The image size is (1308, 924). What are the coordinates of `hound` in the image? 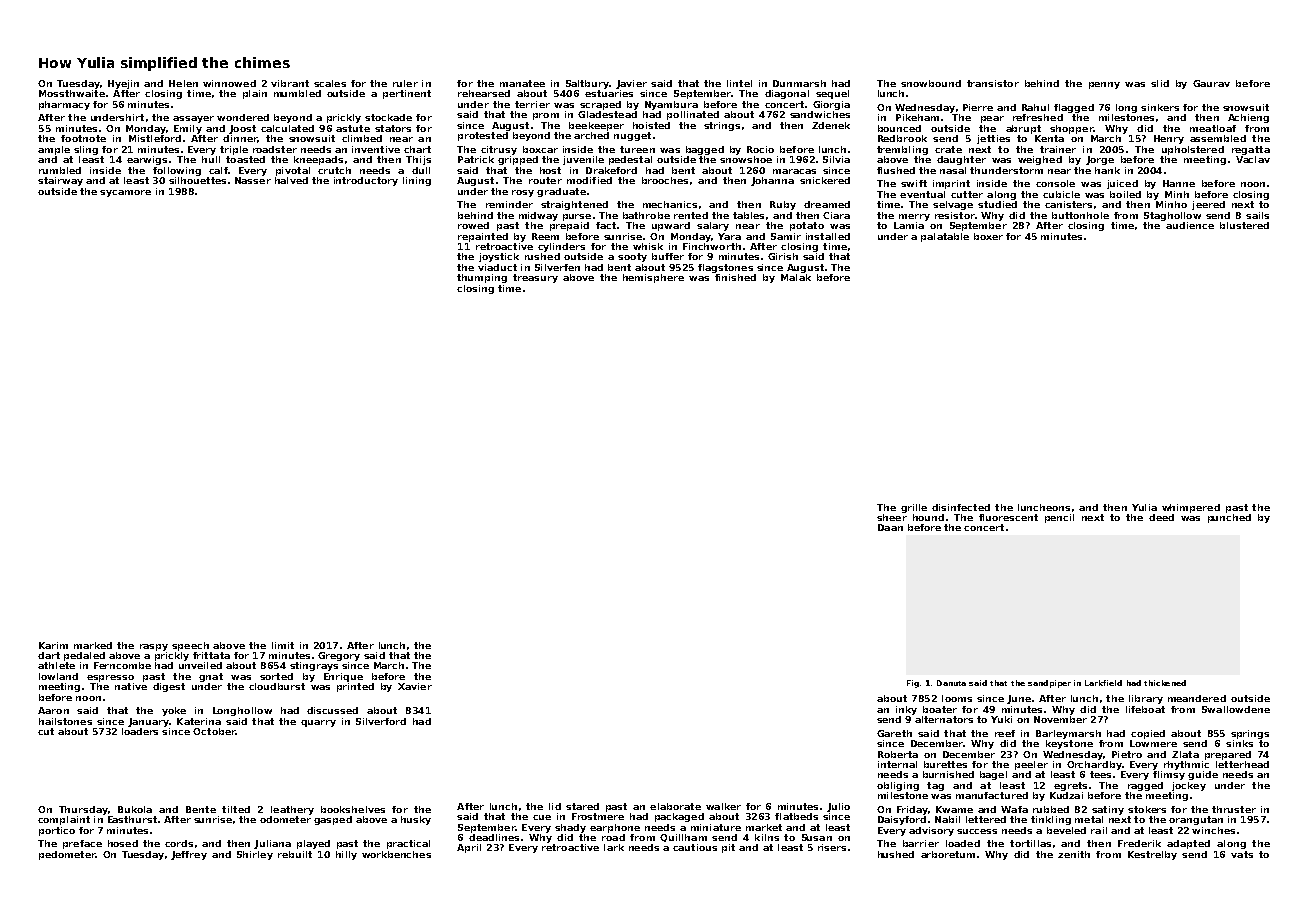 It's located at (928, 517).
